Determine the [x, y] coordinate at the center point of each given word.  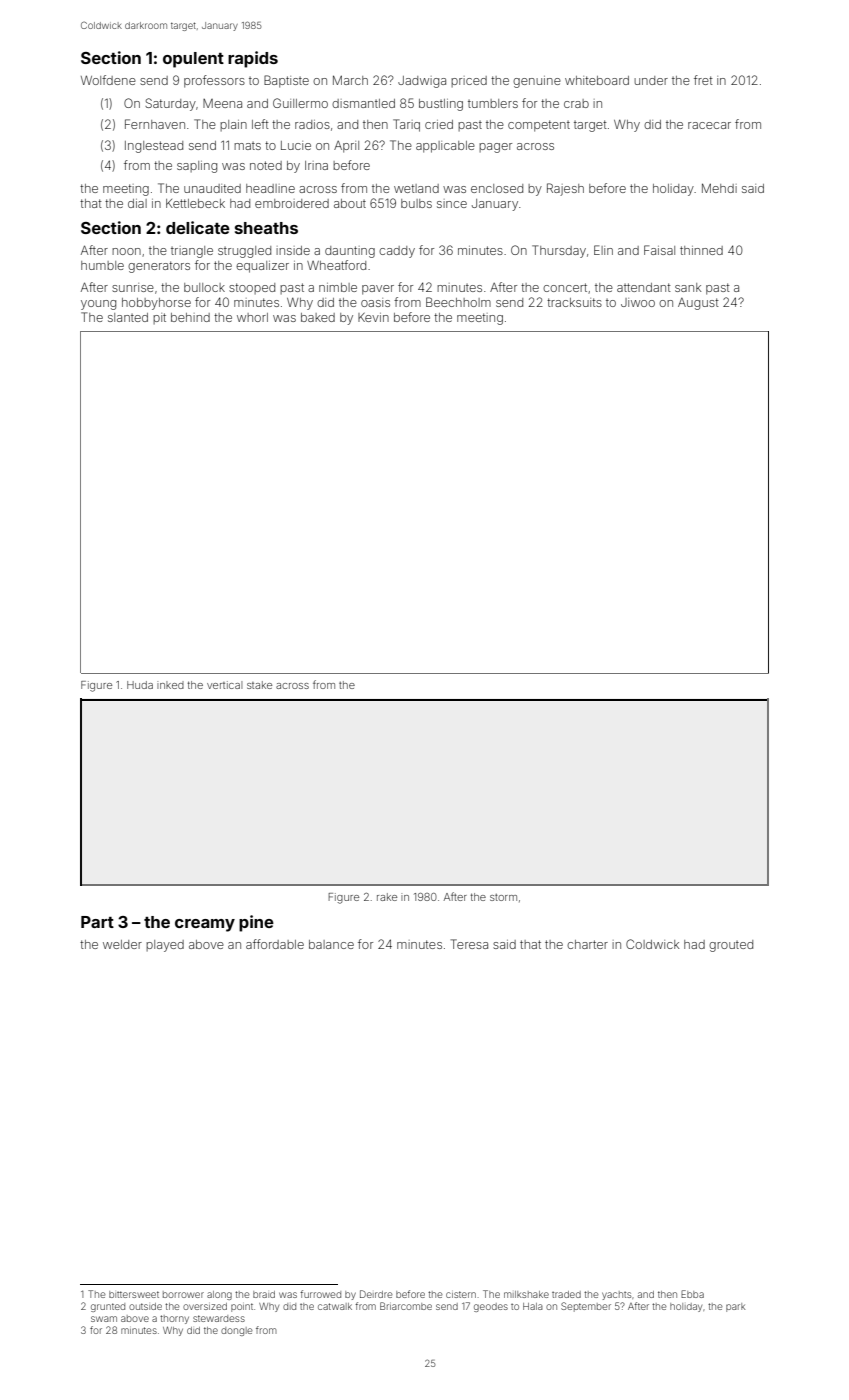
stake [259, 685]
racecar [709, 125]
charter [587, 944]
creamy [205, 925]
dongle [237, 1331]
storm [503, 897]
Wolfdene [108, 80]
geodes [491, 1307]
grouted [731, 946]
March [350, 80]
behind [190, 317]
